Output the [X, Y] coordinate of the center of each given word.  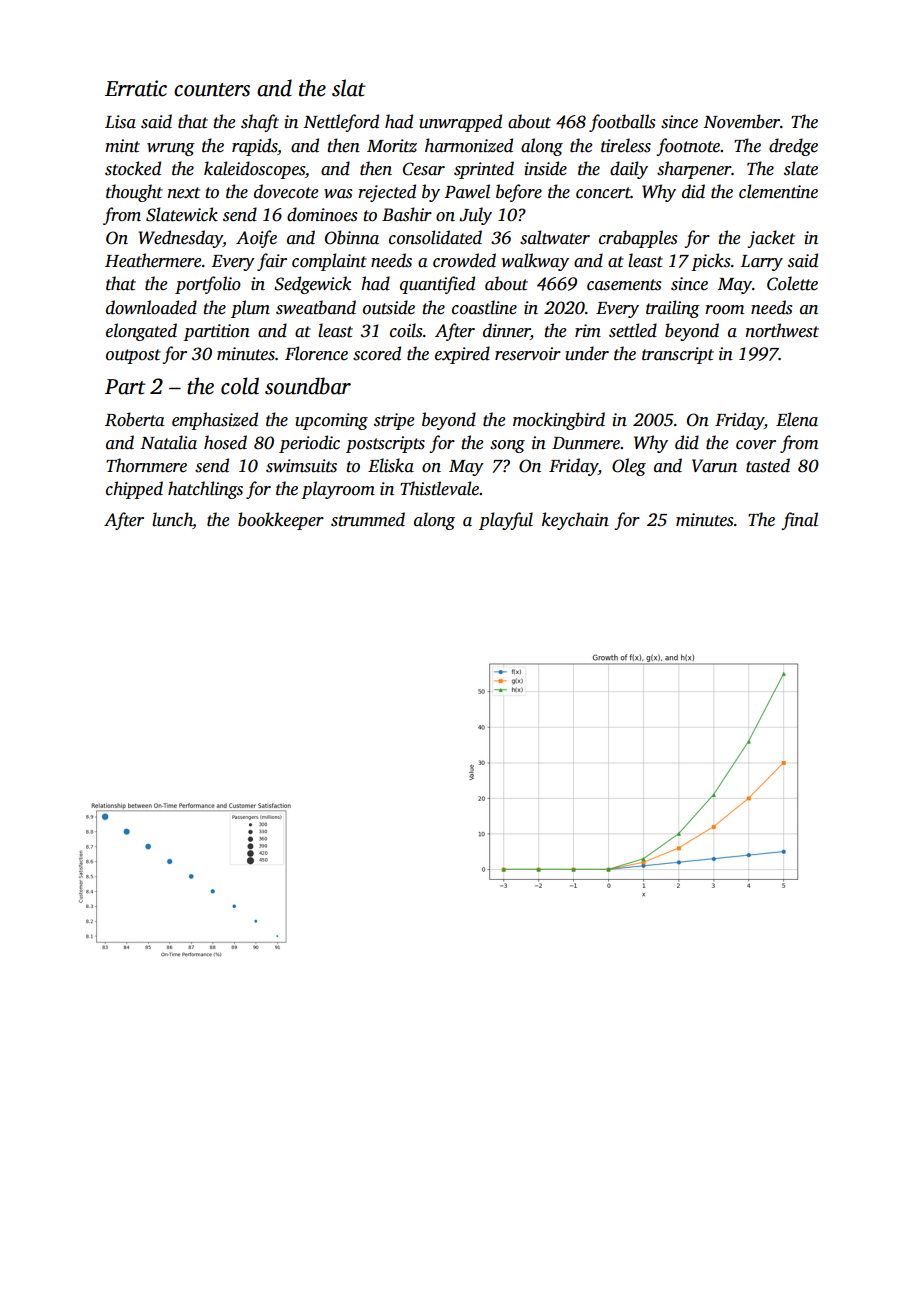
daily [629, 170]
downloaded [151, 307]
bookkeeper [281, 521]
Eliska [391, 465]
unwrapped [460, 123]
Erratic [136, 88]
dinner [506, 330]
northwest [782, 330]
